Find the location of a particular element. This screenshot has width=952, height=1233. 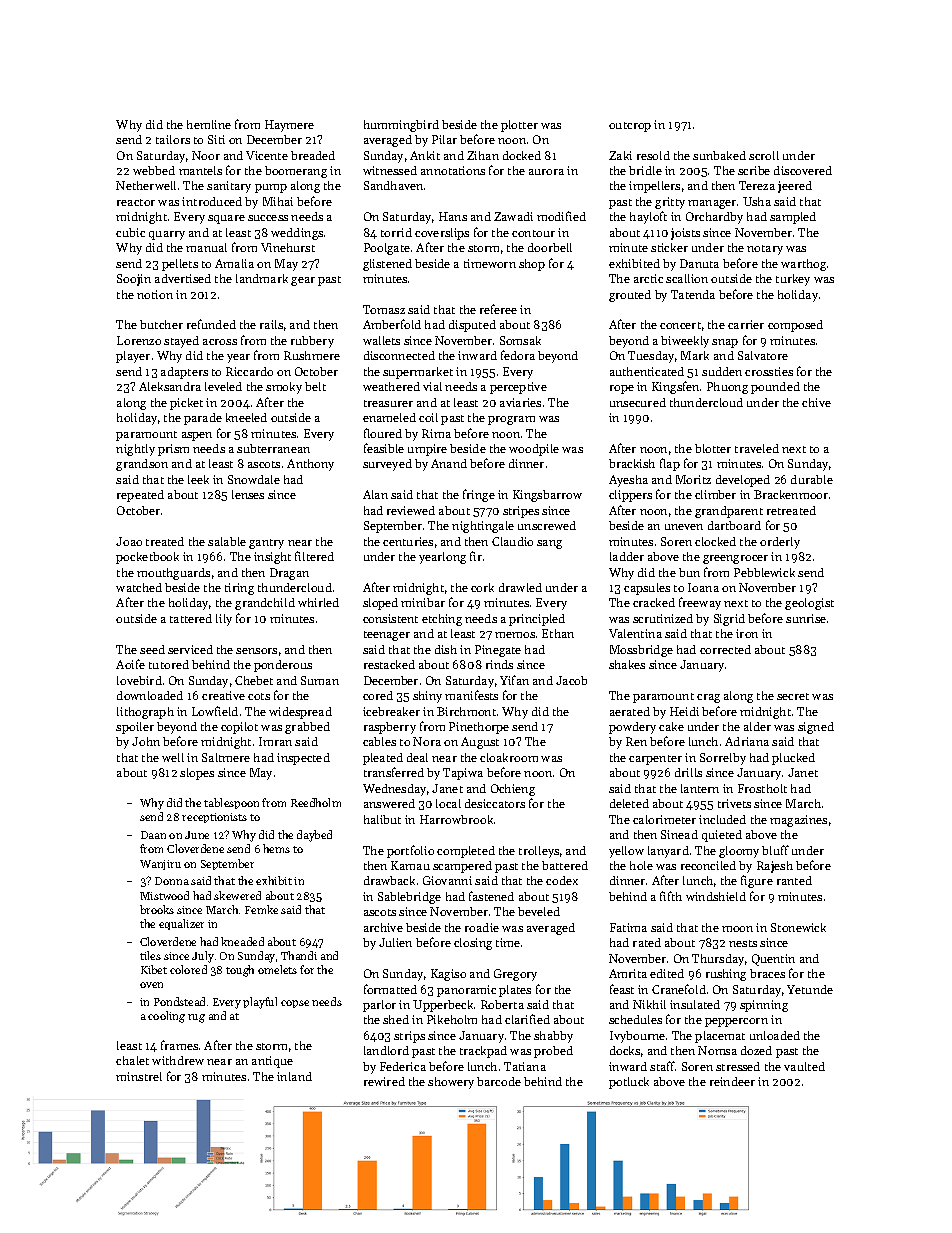

barcode is located at coordinates (499, 1081).
